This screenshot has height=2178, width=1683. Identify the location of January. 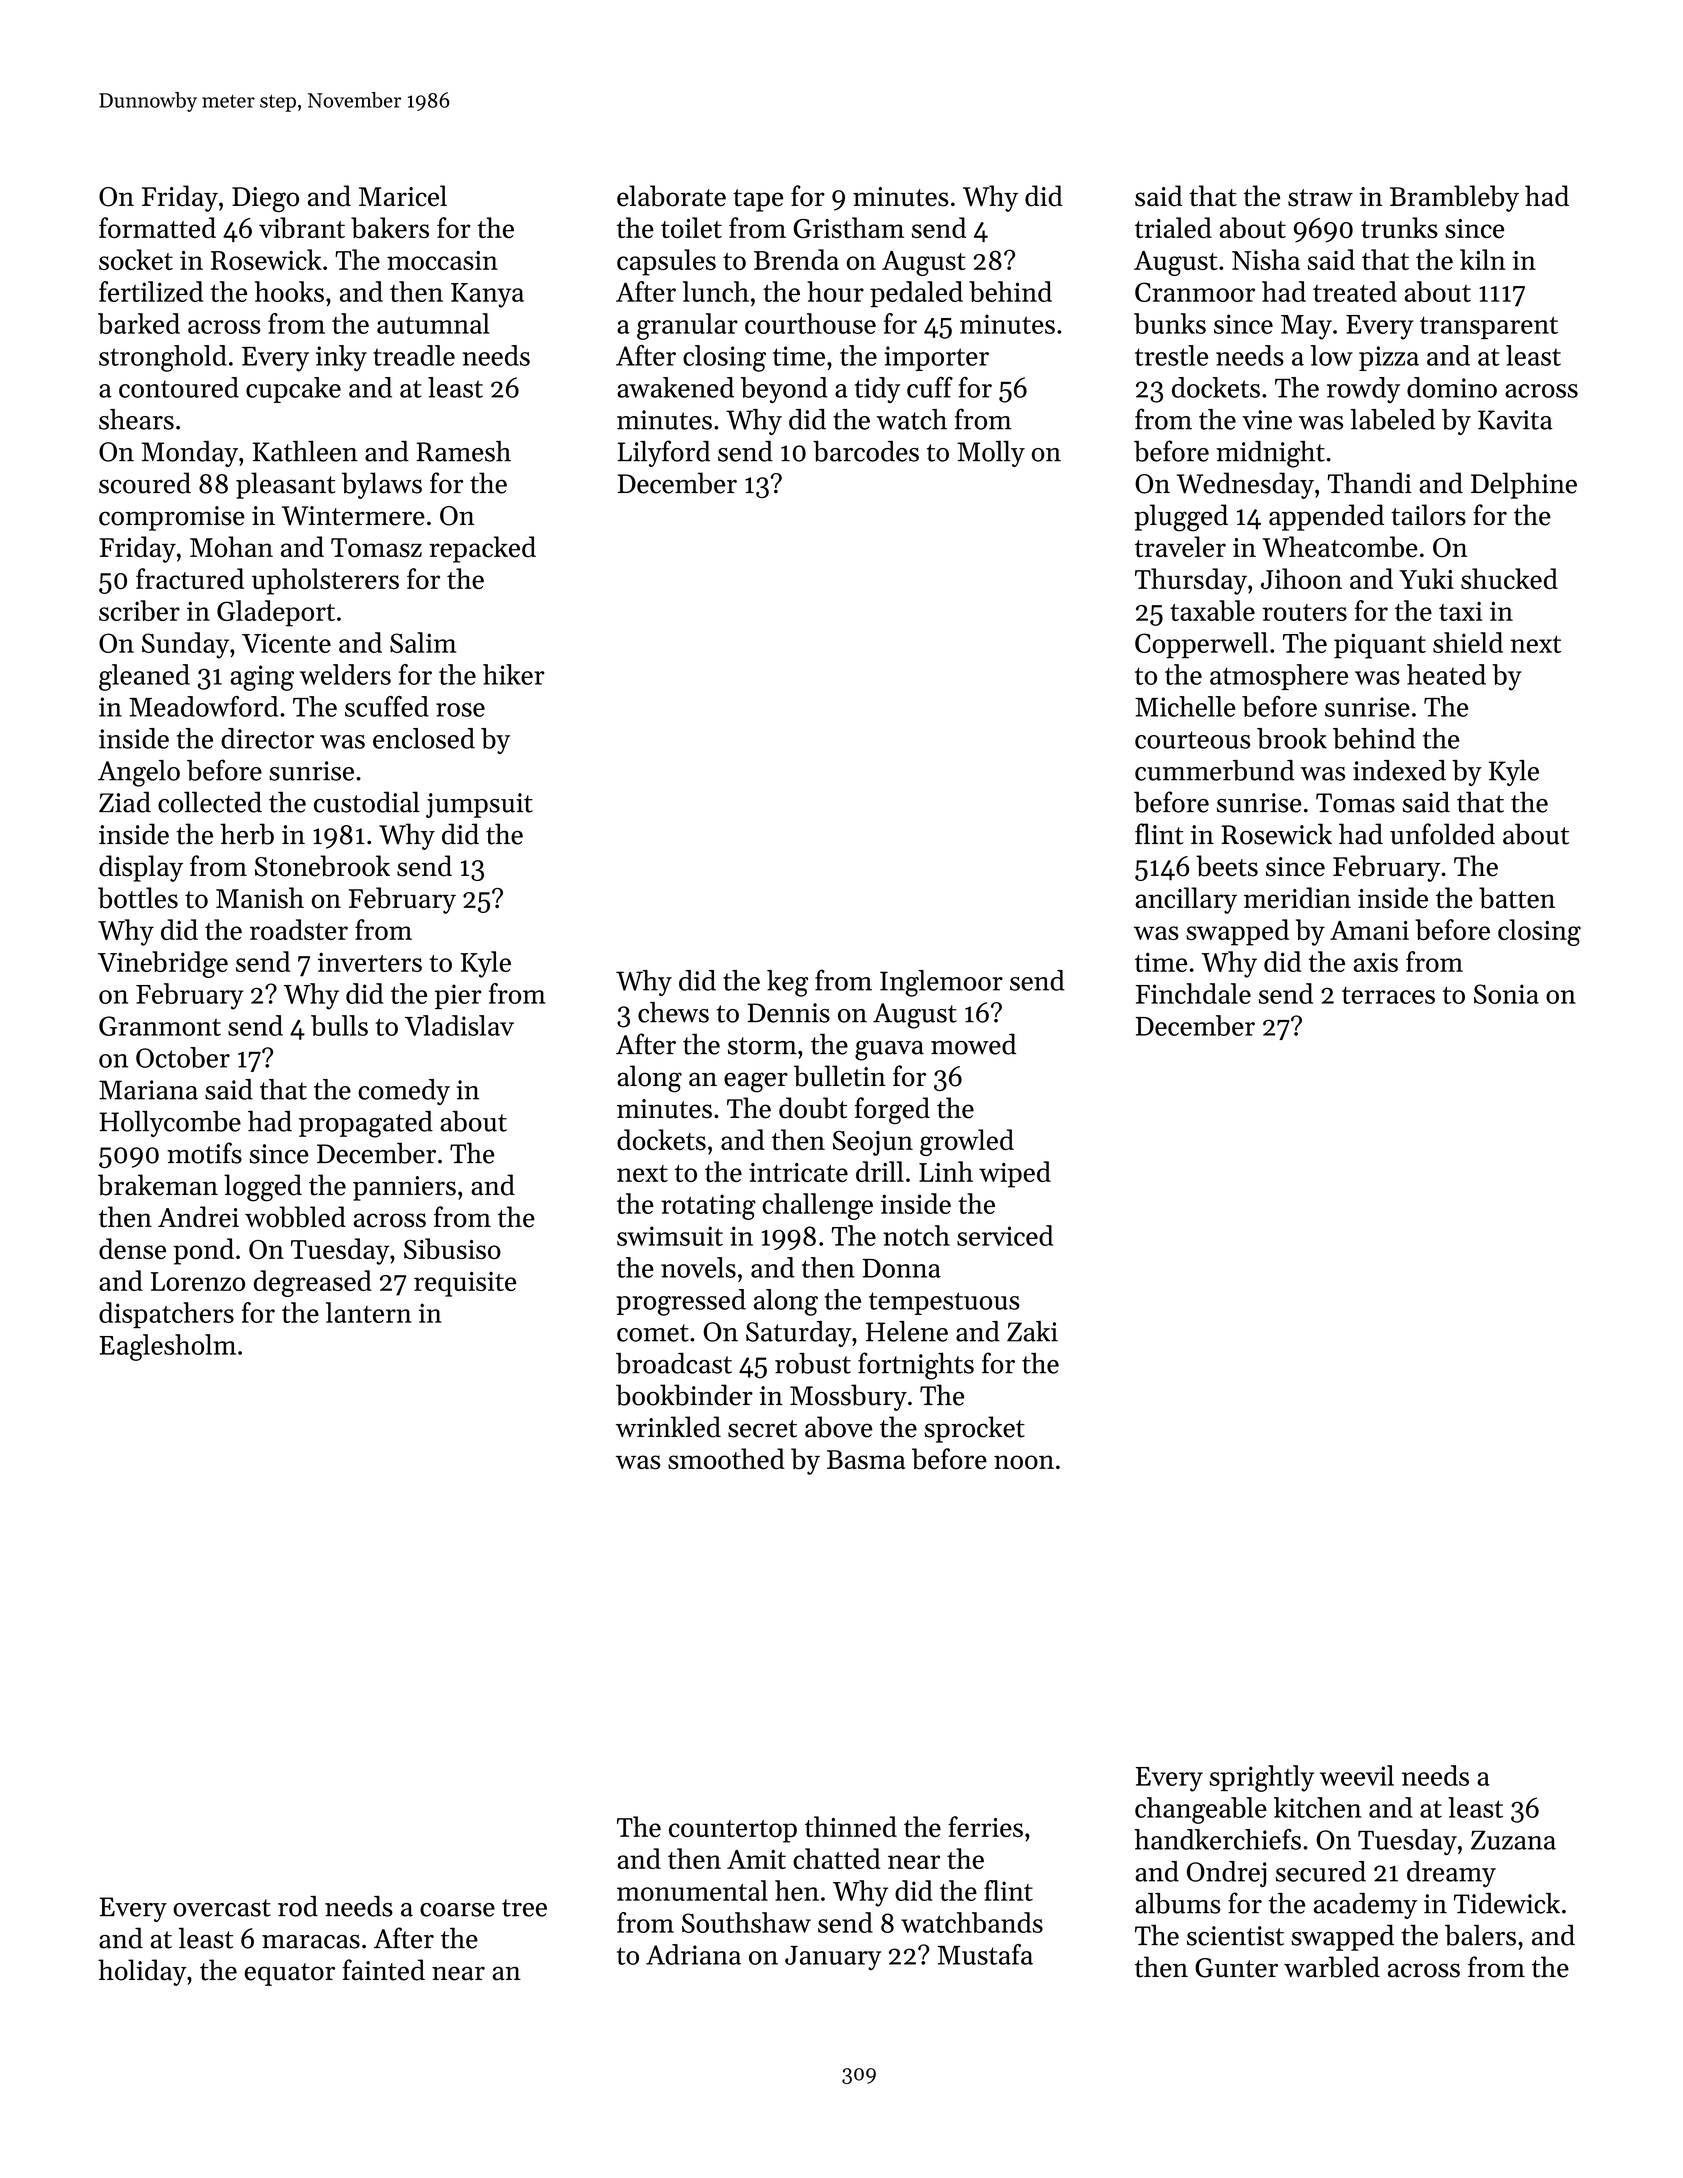
(833, 1958).
